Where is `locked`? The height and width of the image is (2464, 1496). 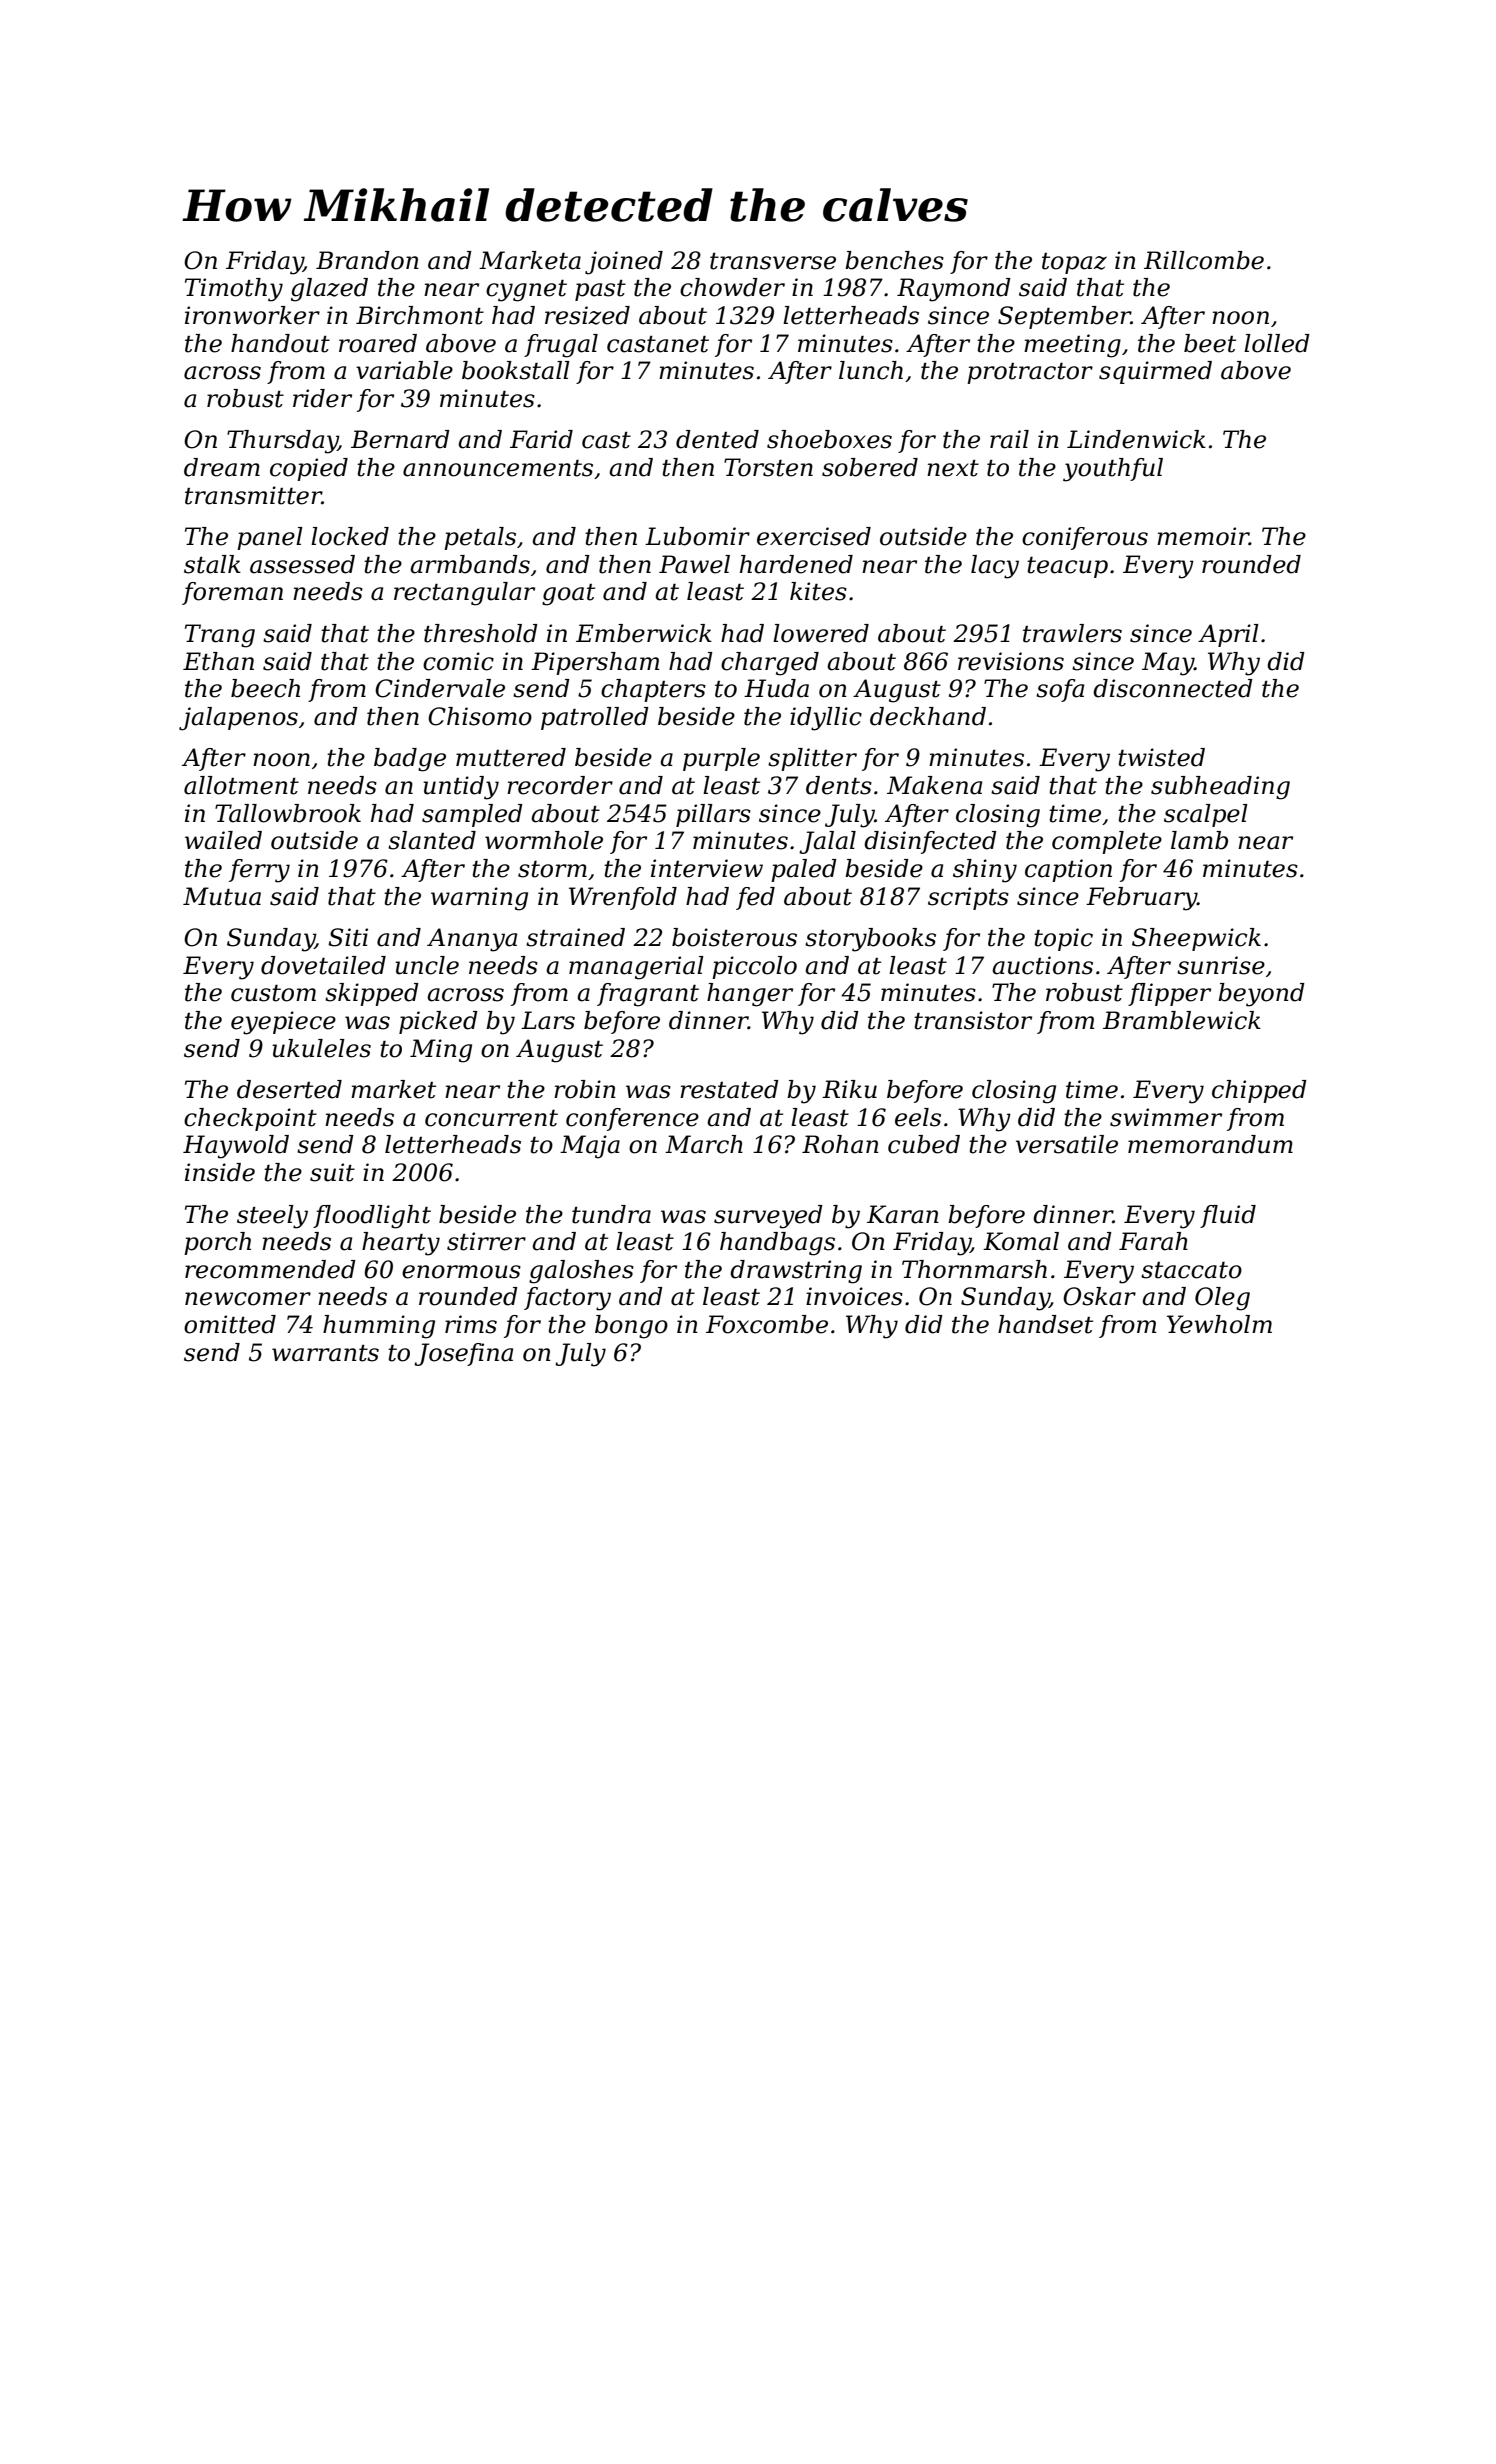 locked is located at coordinates (350, 536).
